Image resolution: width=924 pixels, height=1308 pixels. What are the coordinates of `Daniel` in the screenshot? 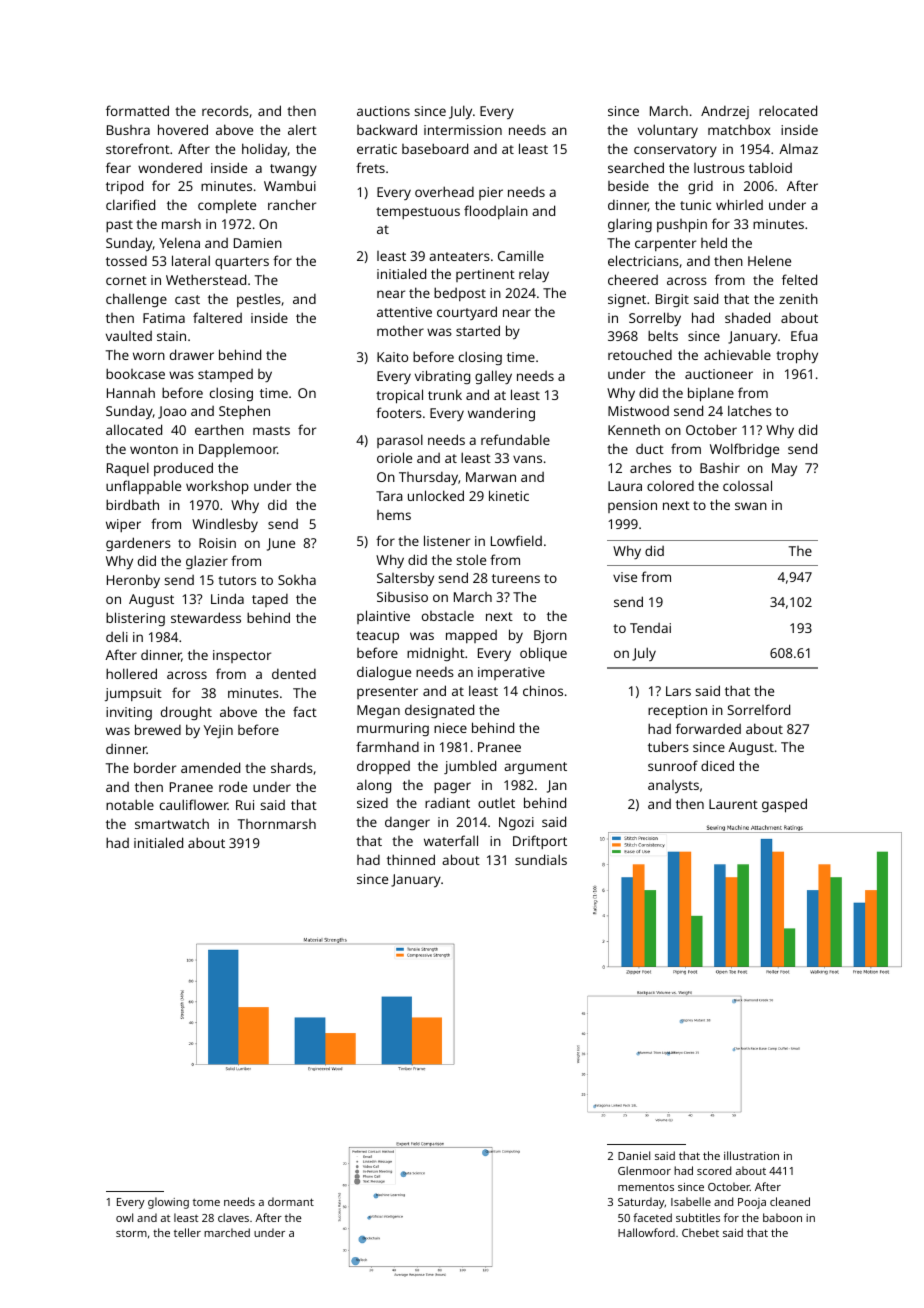 It's located at (634, 1155).
